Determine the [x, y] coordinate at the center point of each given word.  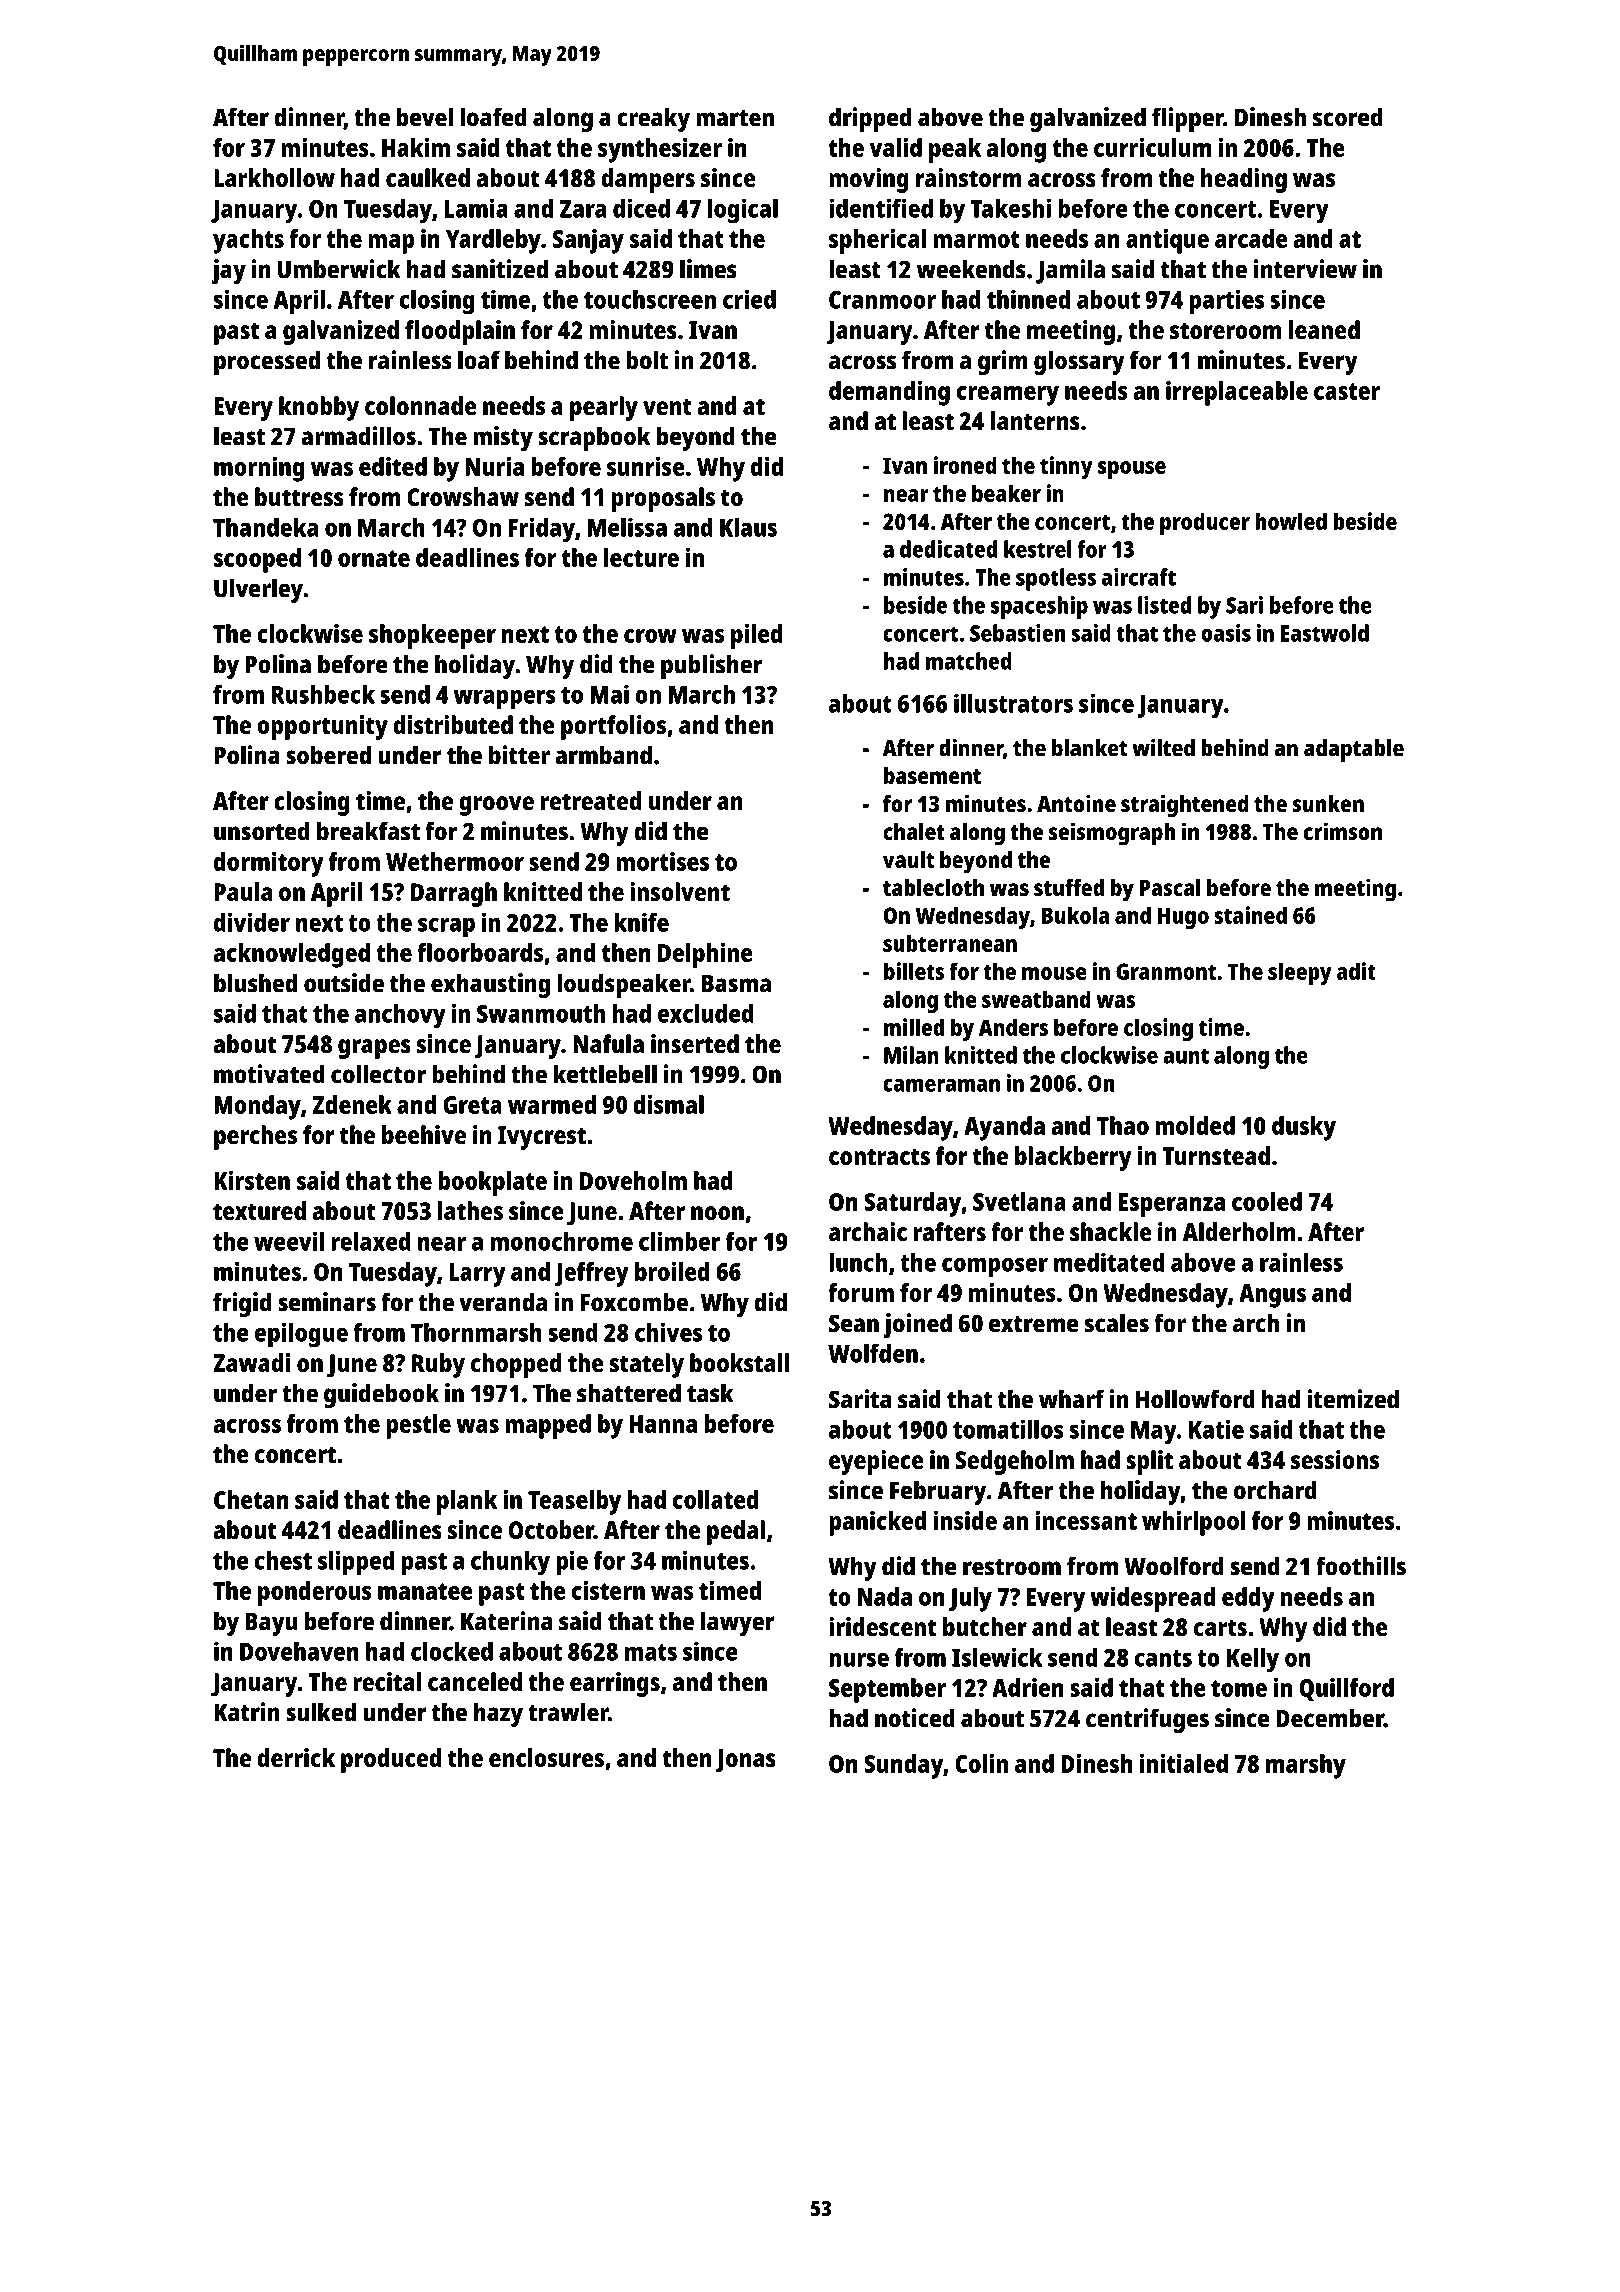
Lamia [476, 208]
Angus [1272, 1296]
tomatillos [1008, 1429]
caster [1347, 391]
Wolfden [873, 1353]
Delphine [705, 955]
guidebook [381, 1395]
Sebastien [1017, 633]
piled [757, 636]
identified [881, 208]
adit [1356, 971]
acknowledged [291, 955]
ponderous [315, 1593]
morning [259, 469]
